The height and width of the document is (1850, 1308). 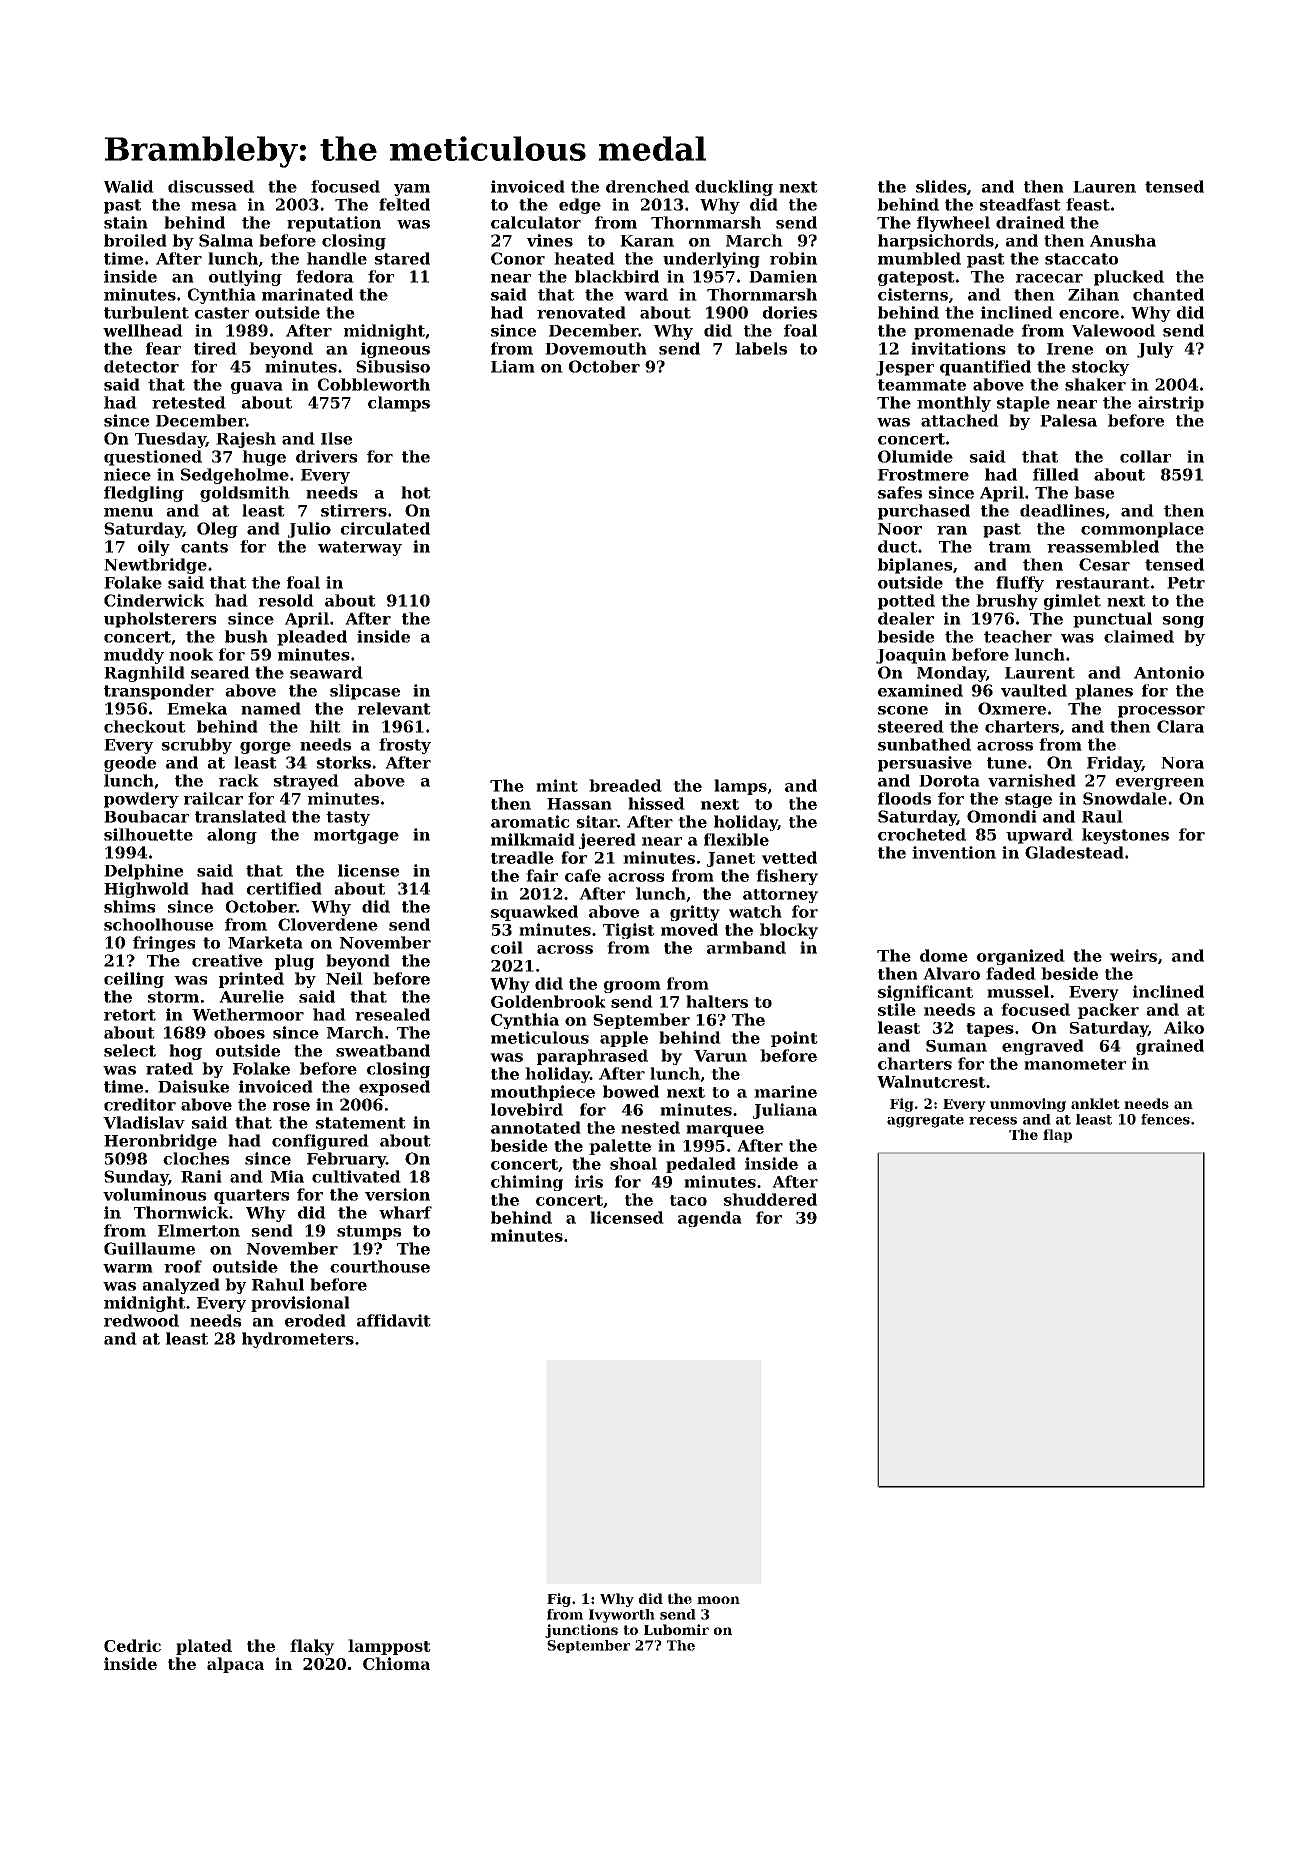 What do you see at coordinates (596, 348) in the document?
I see `Dovemouth` at bounding box center [596, 348].
